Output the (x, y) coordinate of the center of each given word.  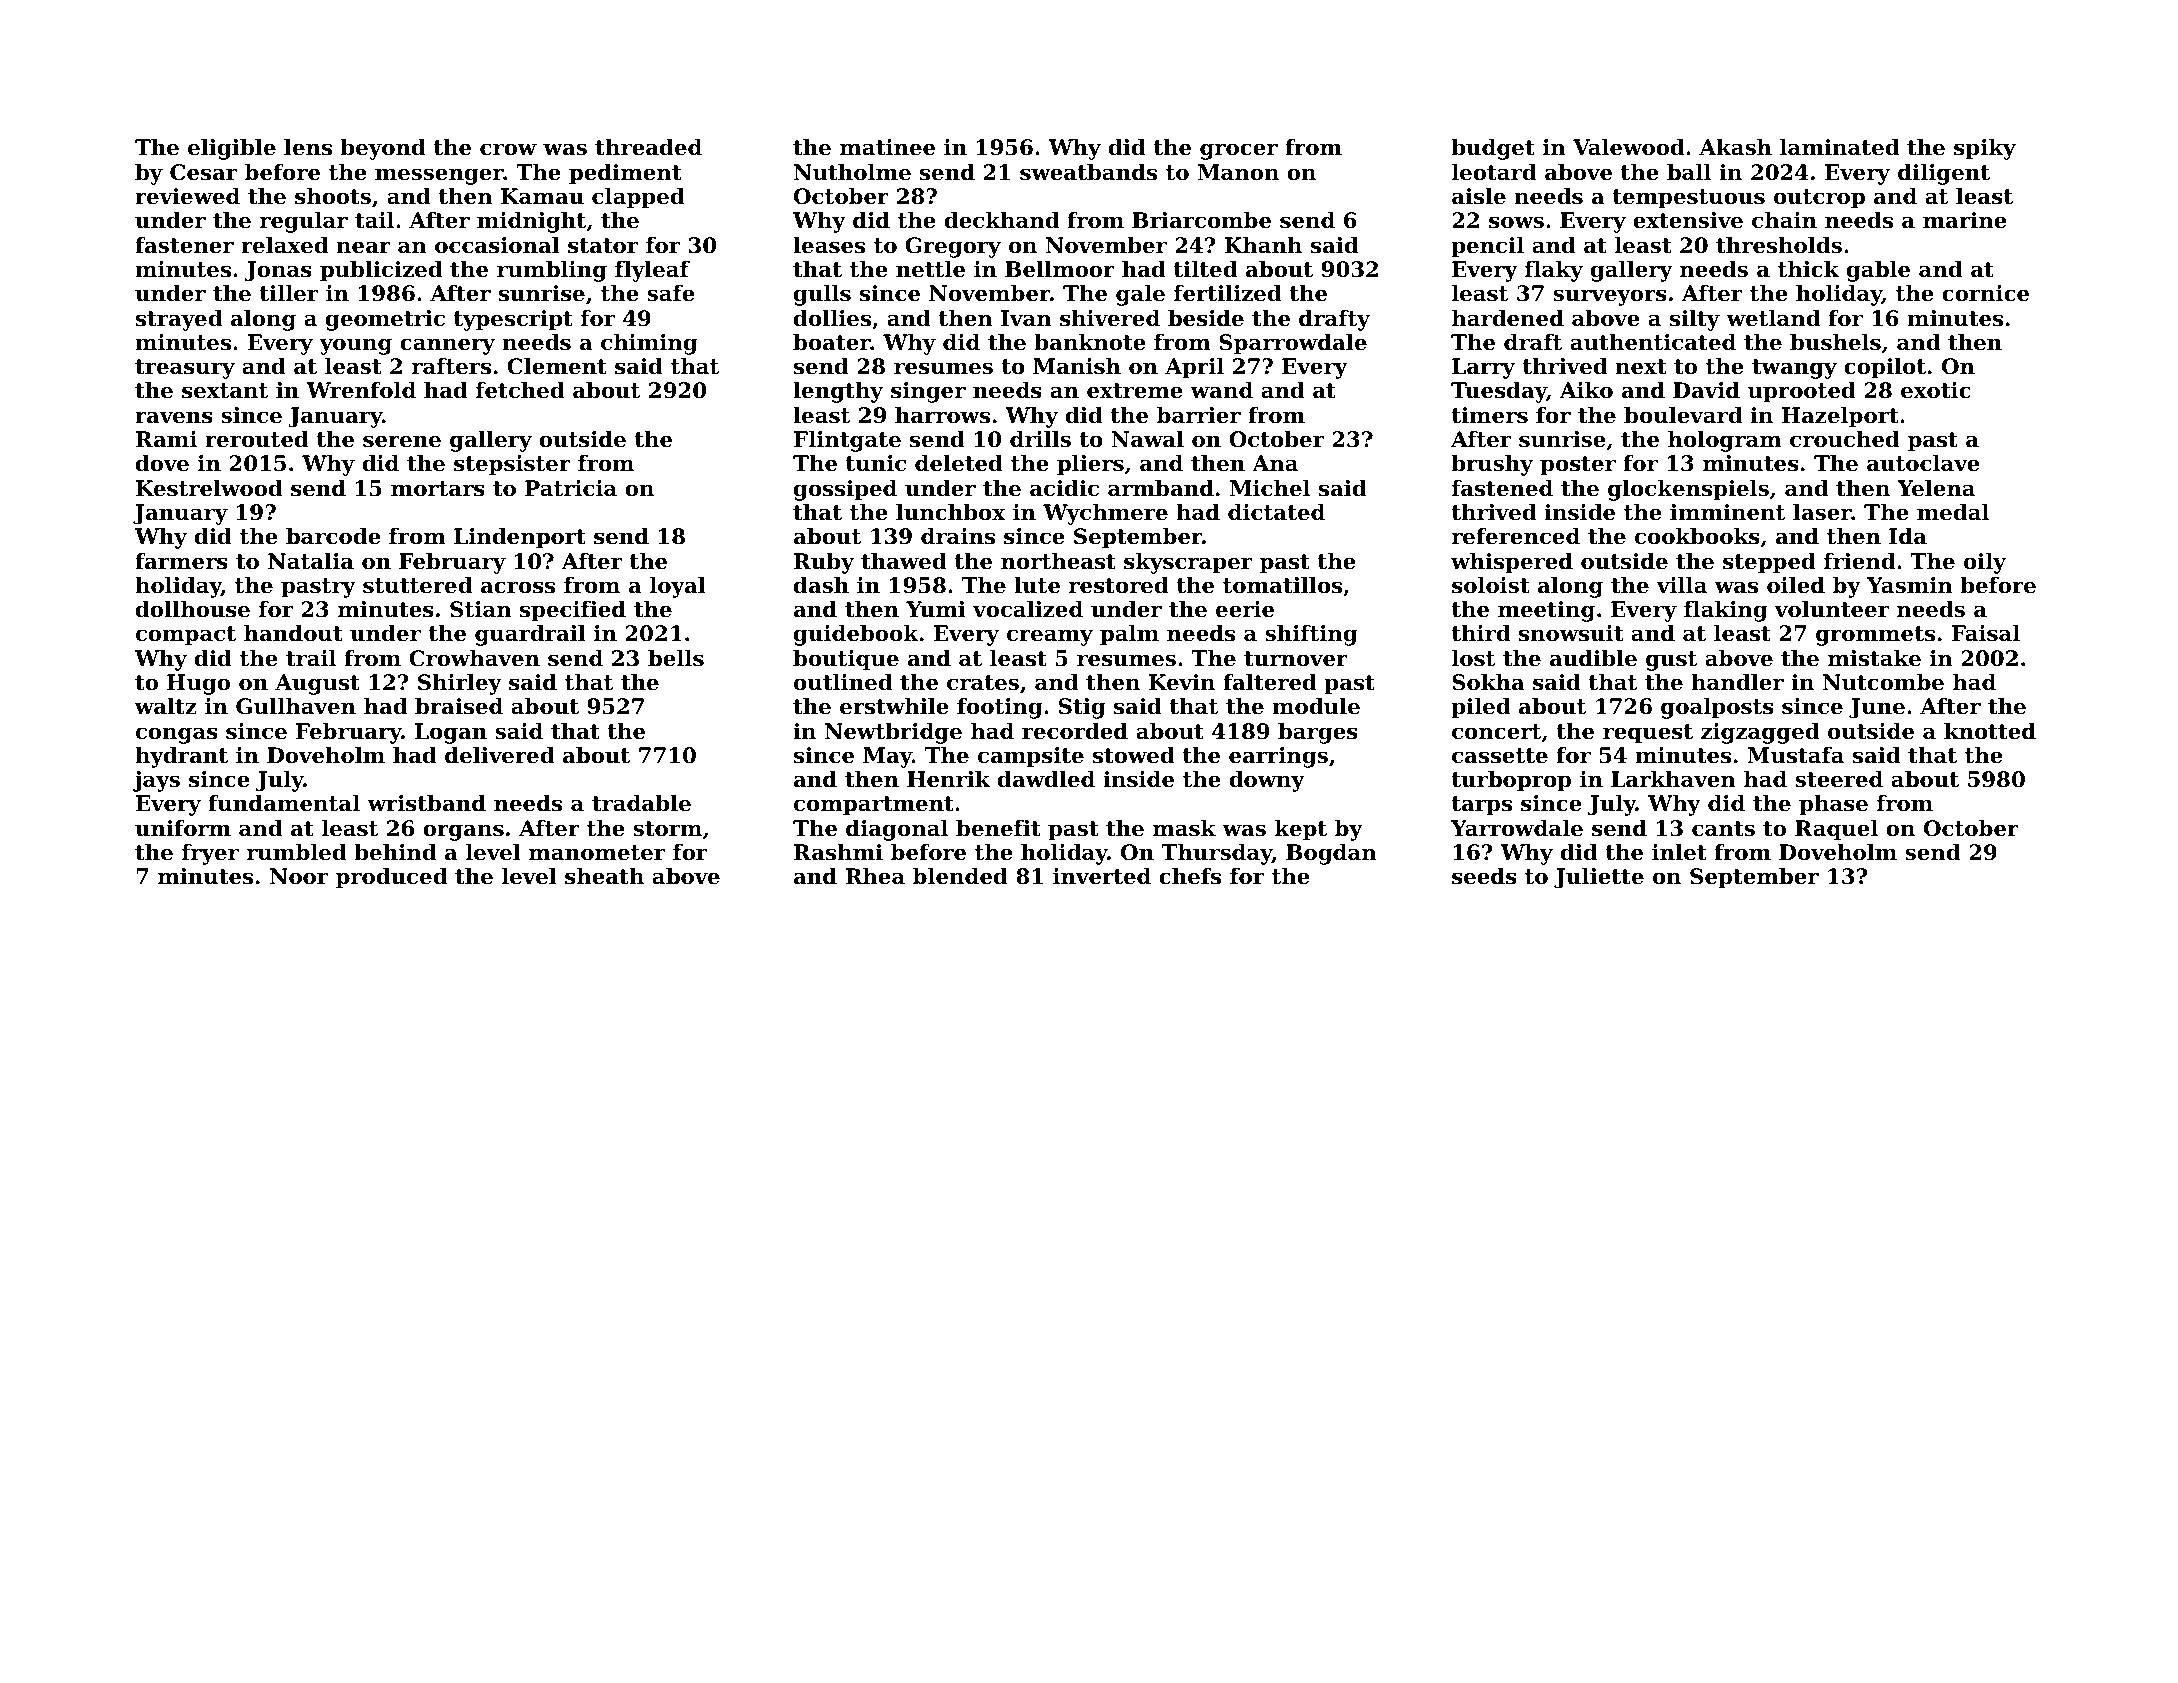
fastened (1502, 488)
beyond (383, 149)
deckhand (1001, 220)
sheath (604, 876)
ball (1689, 172)
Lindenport (520, 538)
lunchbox (950, 512)
